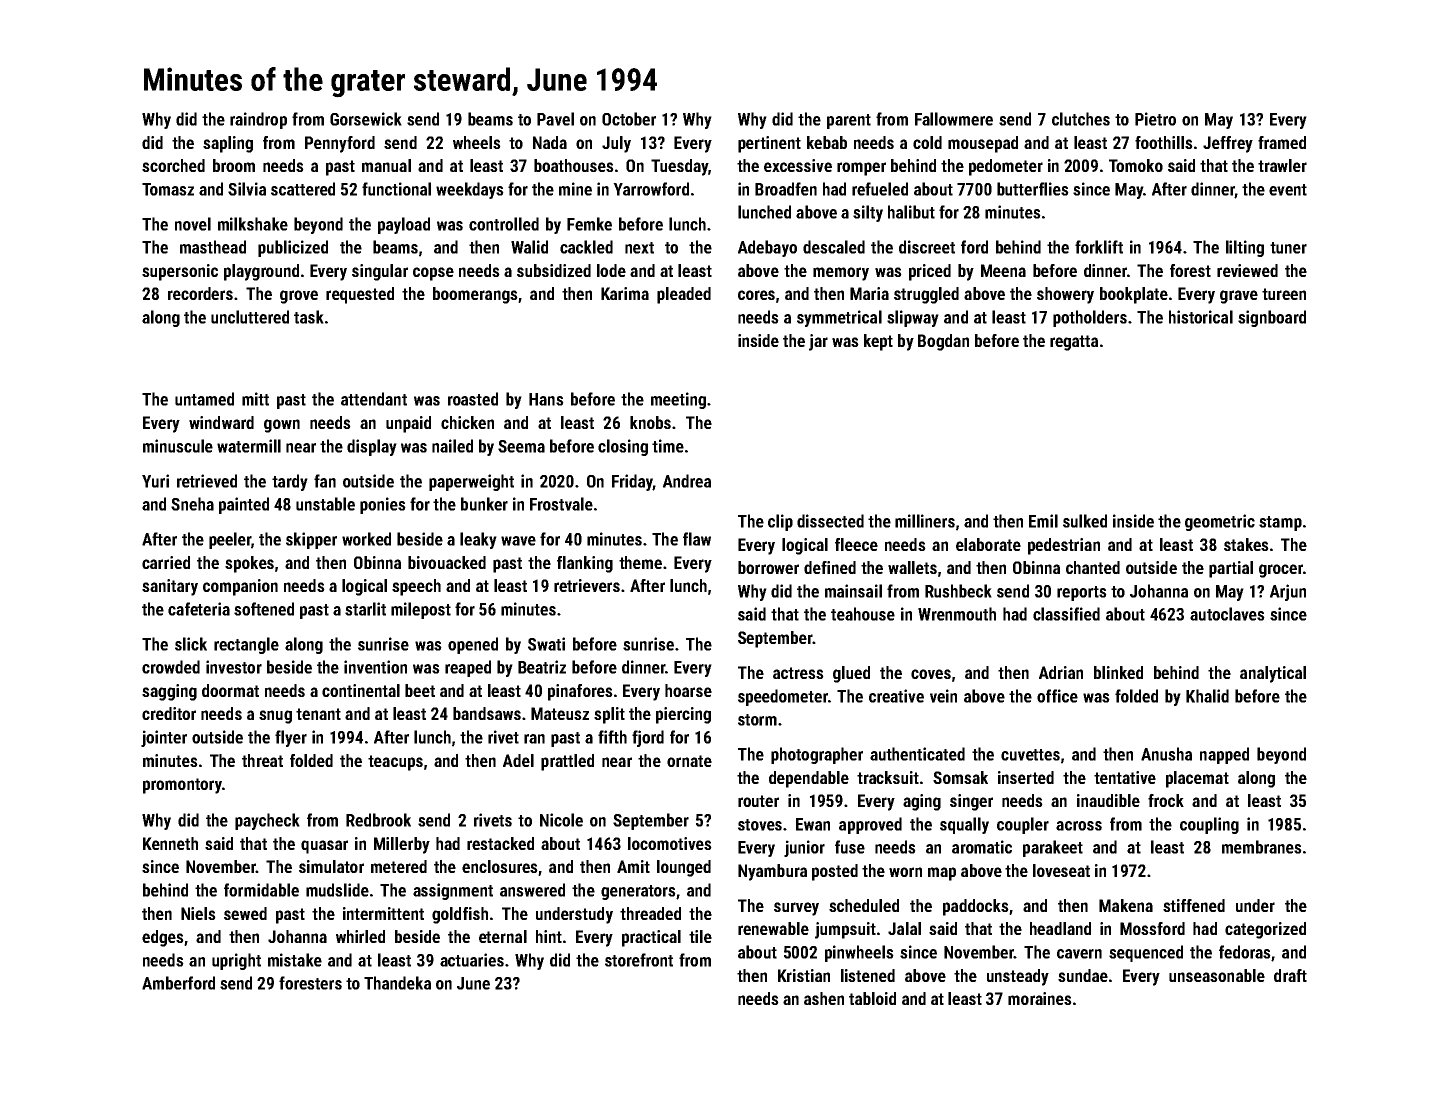 The width and height of the screenshot is (1449, 1120). I want to click on Thandeka, so click(397, 983).
